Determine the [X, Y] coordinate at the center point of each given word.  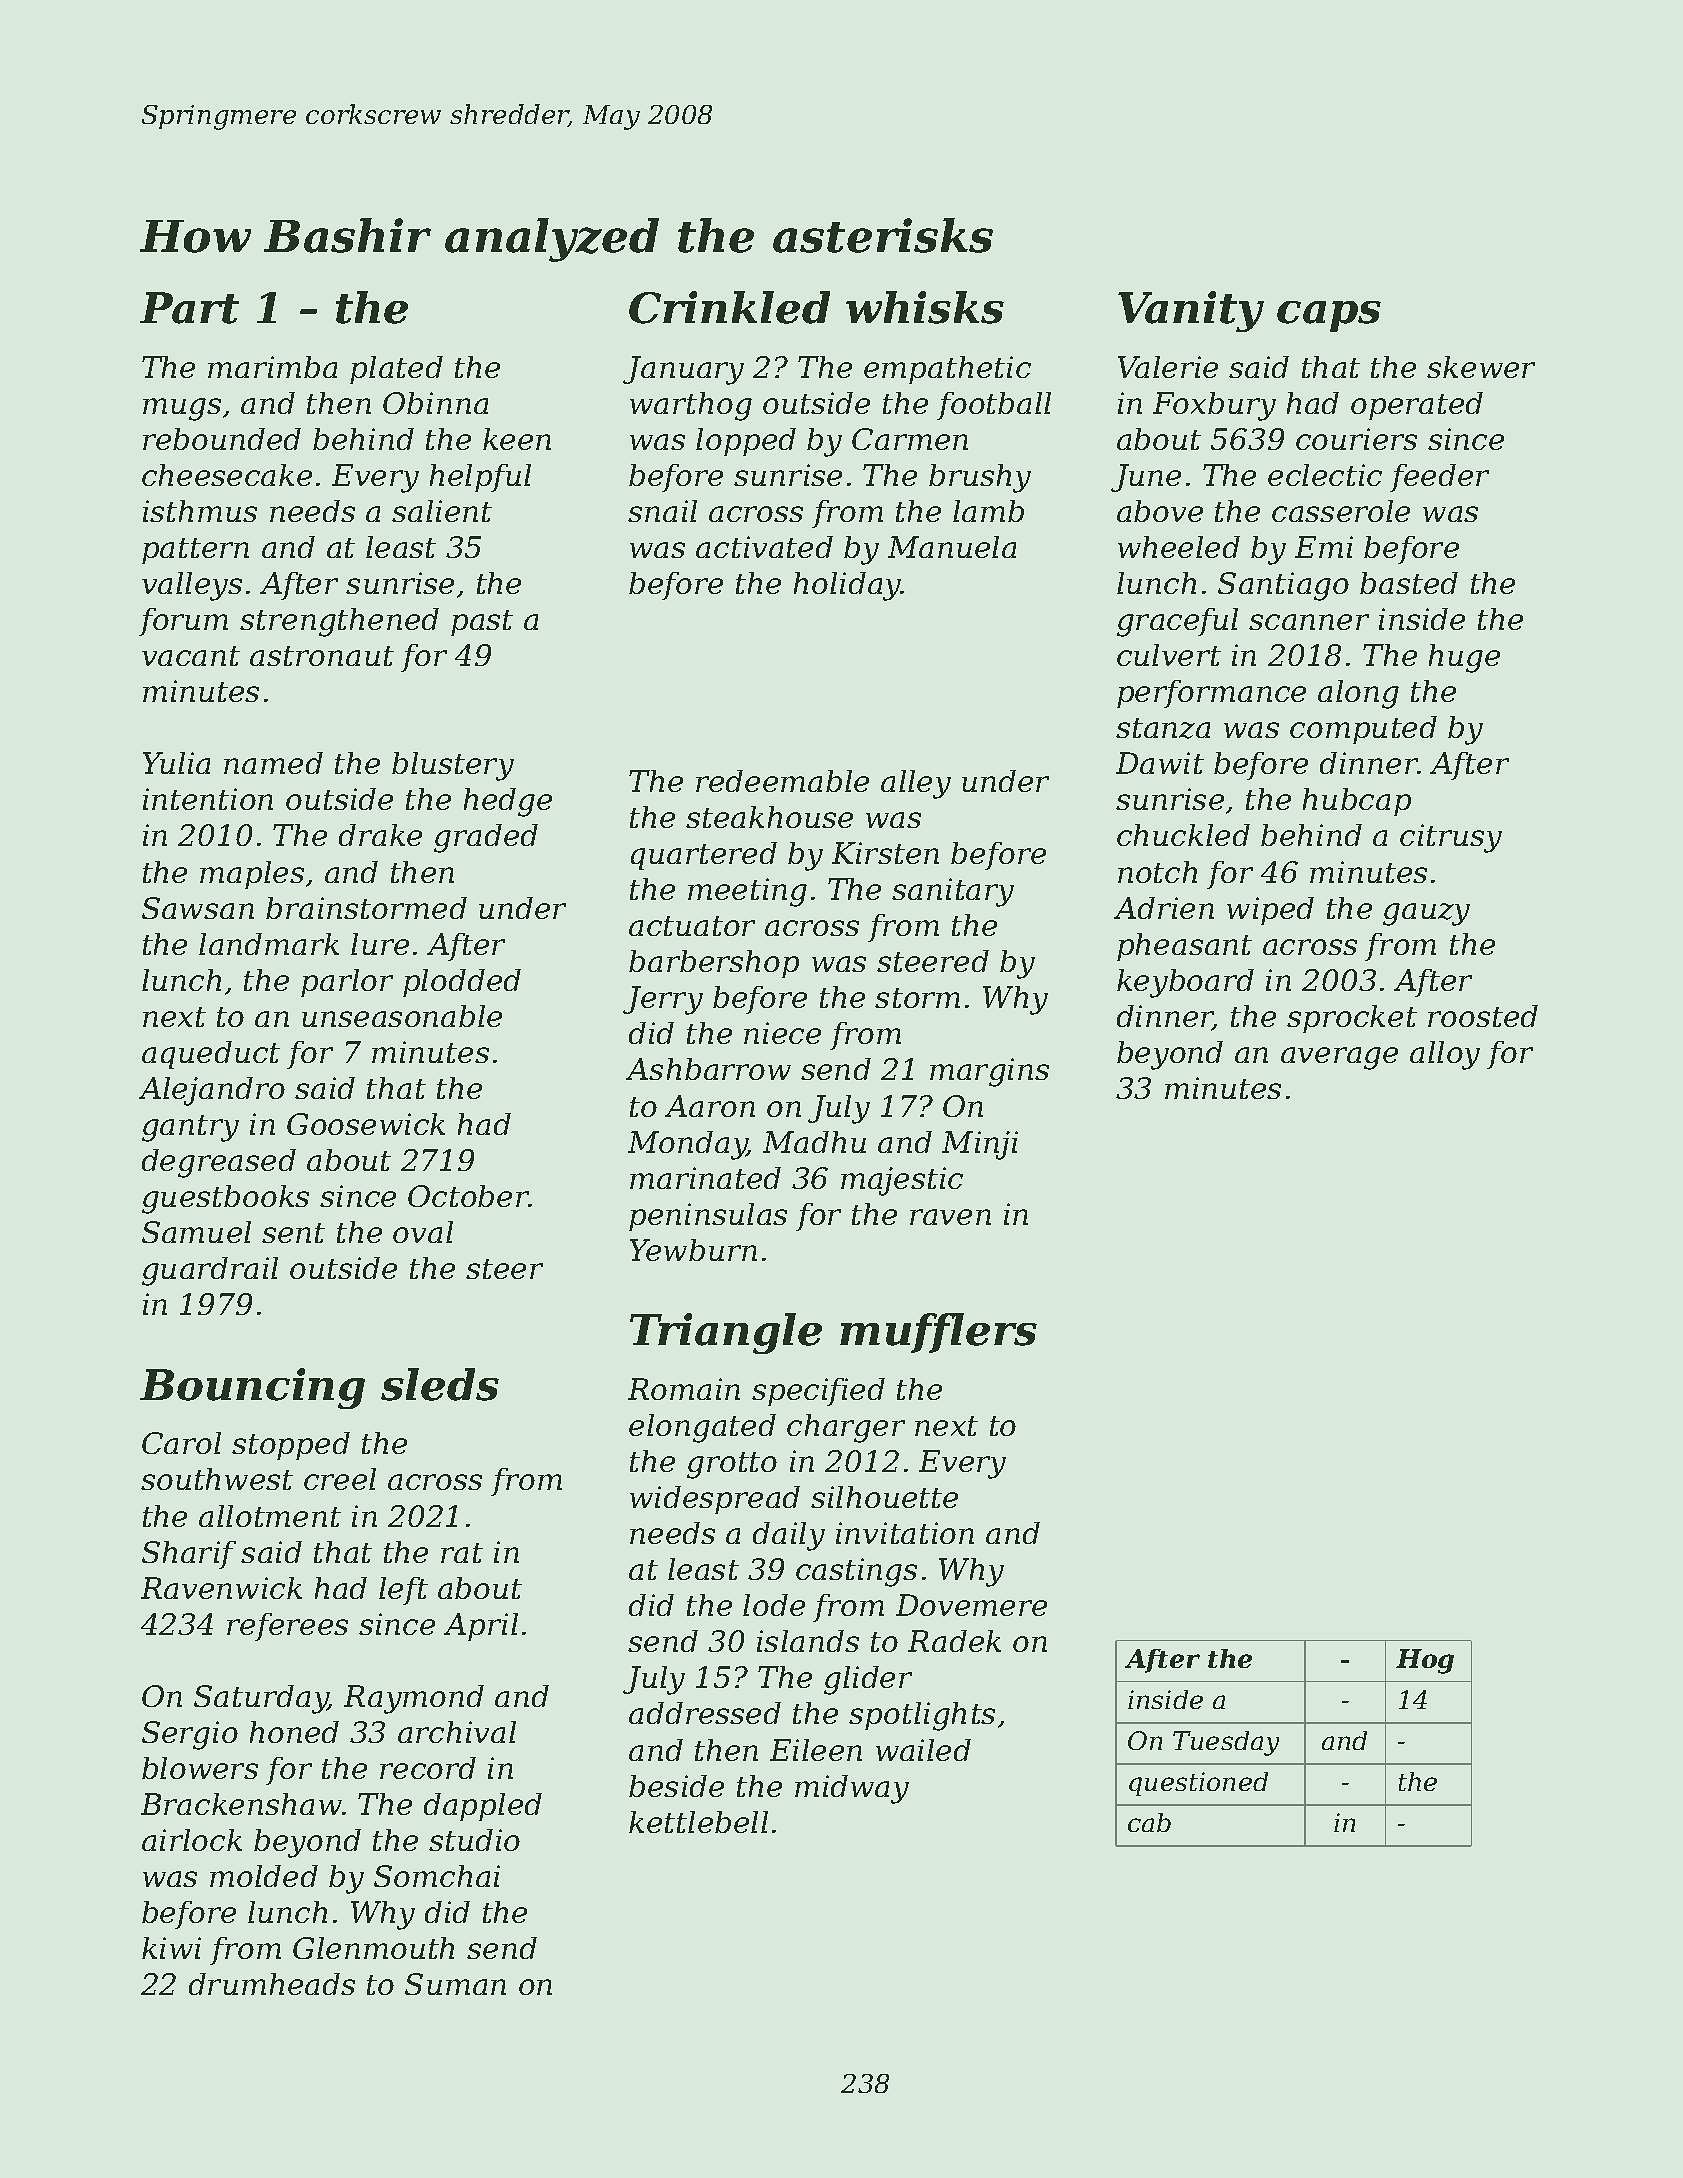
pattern [195, 551]
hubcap [1357, 802]
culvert [1169, 655]
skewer [1481, 367]
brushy [980, 478]
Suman [455, 1984]
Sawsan [198, 908]
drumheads [272, 1984]
